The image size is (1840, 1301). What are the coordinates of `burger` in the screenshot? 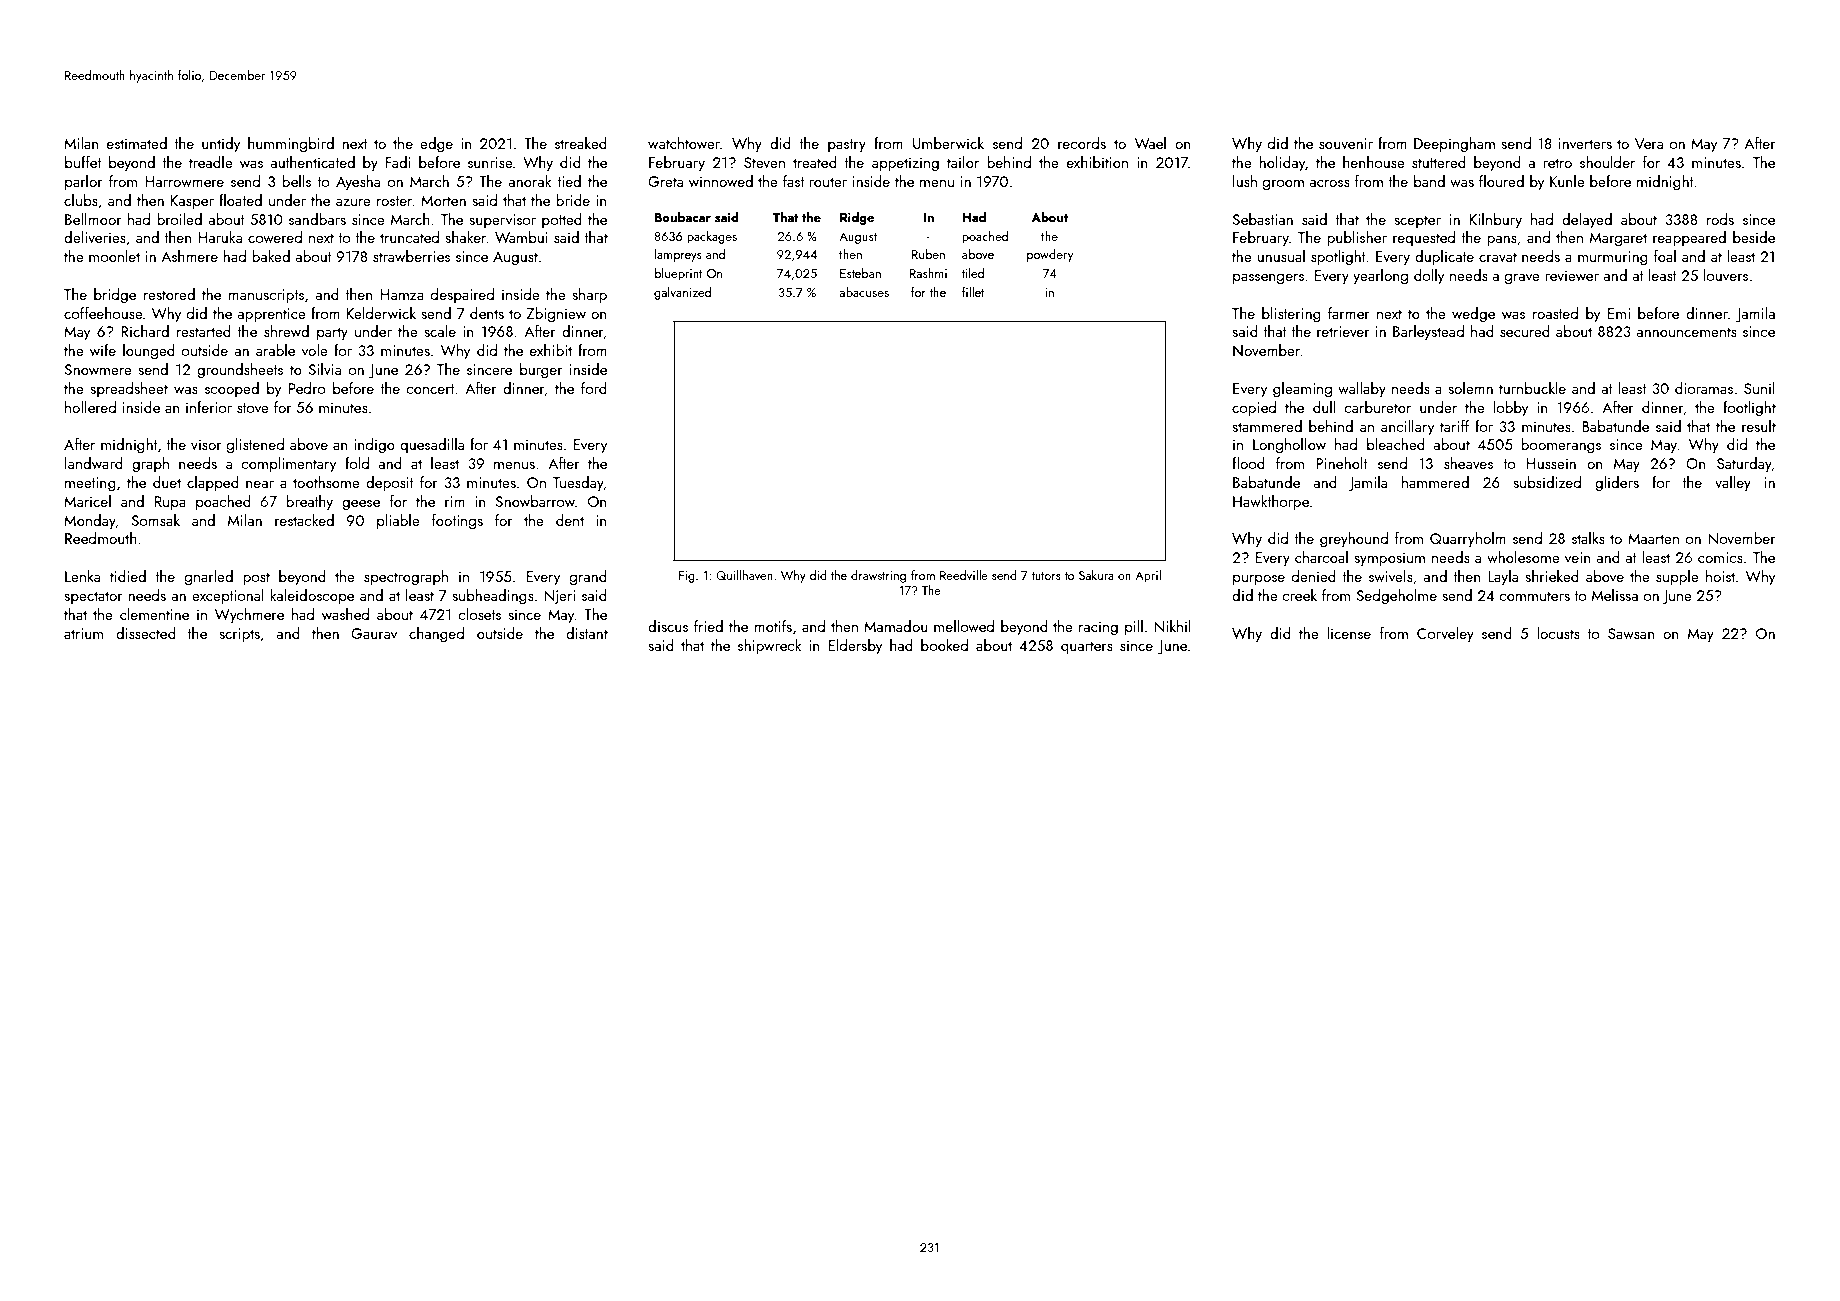 It's located at (541, 371).
